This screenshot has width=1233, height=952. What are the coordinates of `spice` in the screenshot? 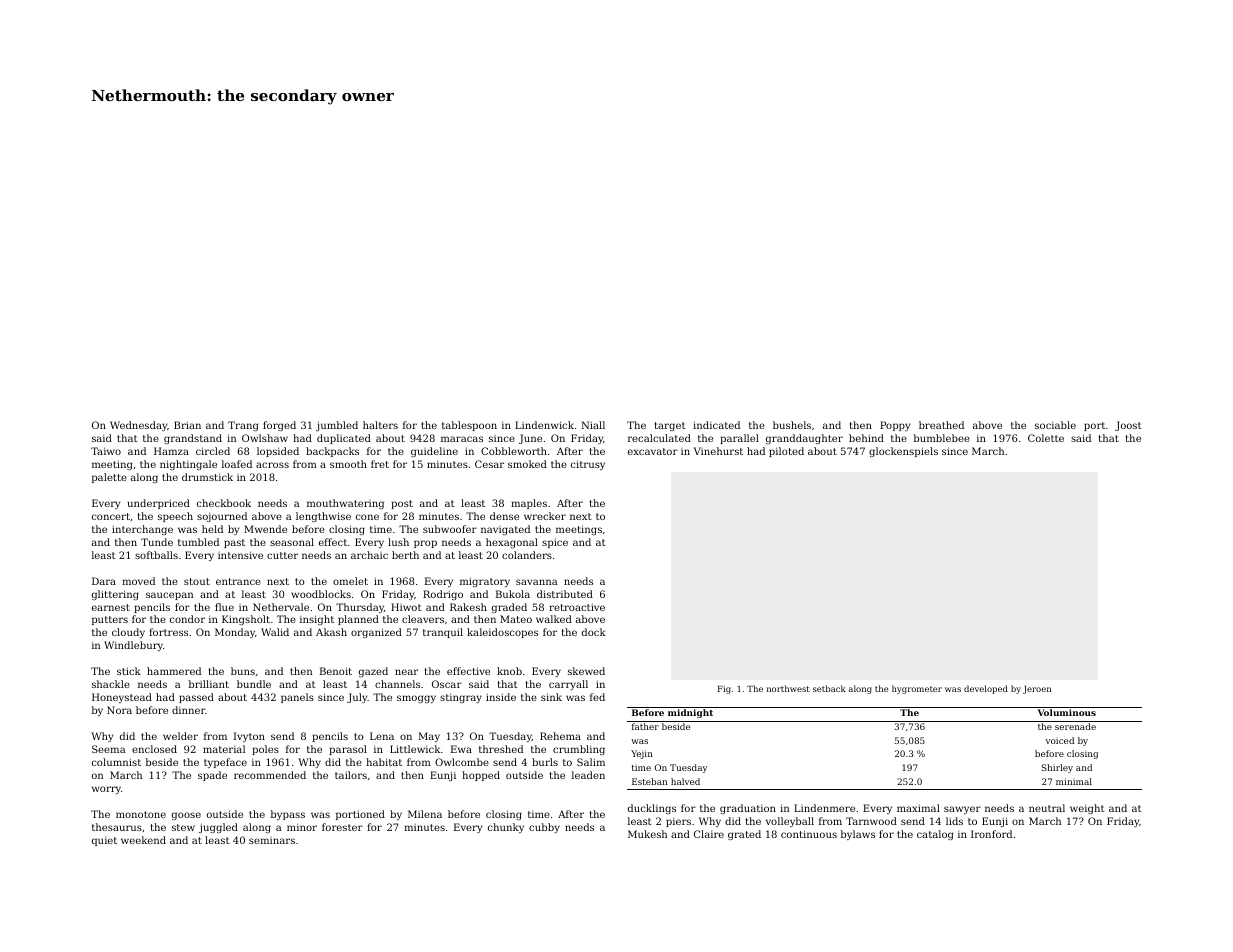 It's located at (555, 543).
